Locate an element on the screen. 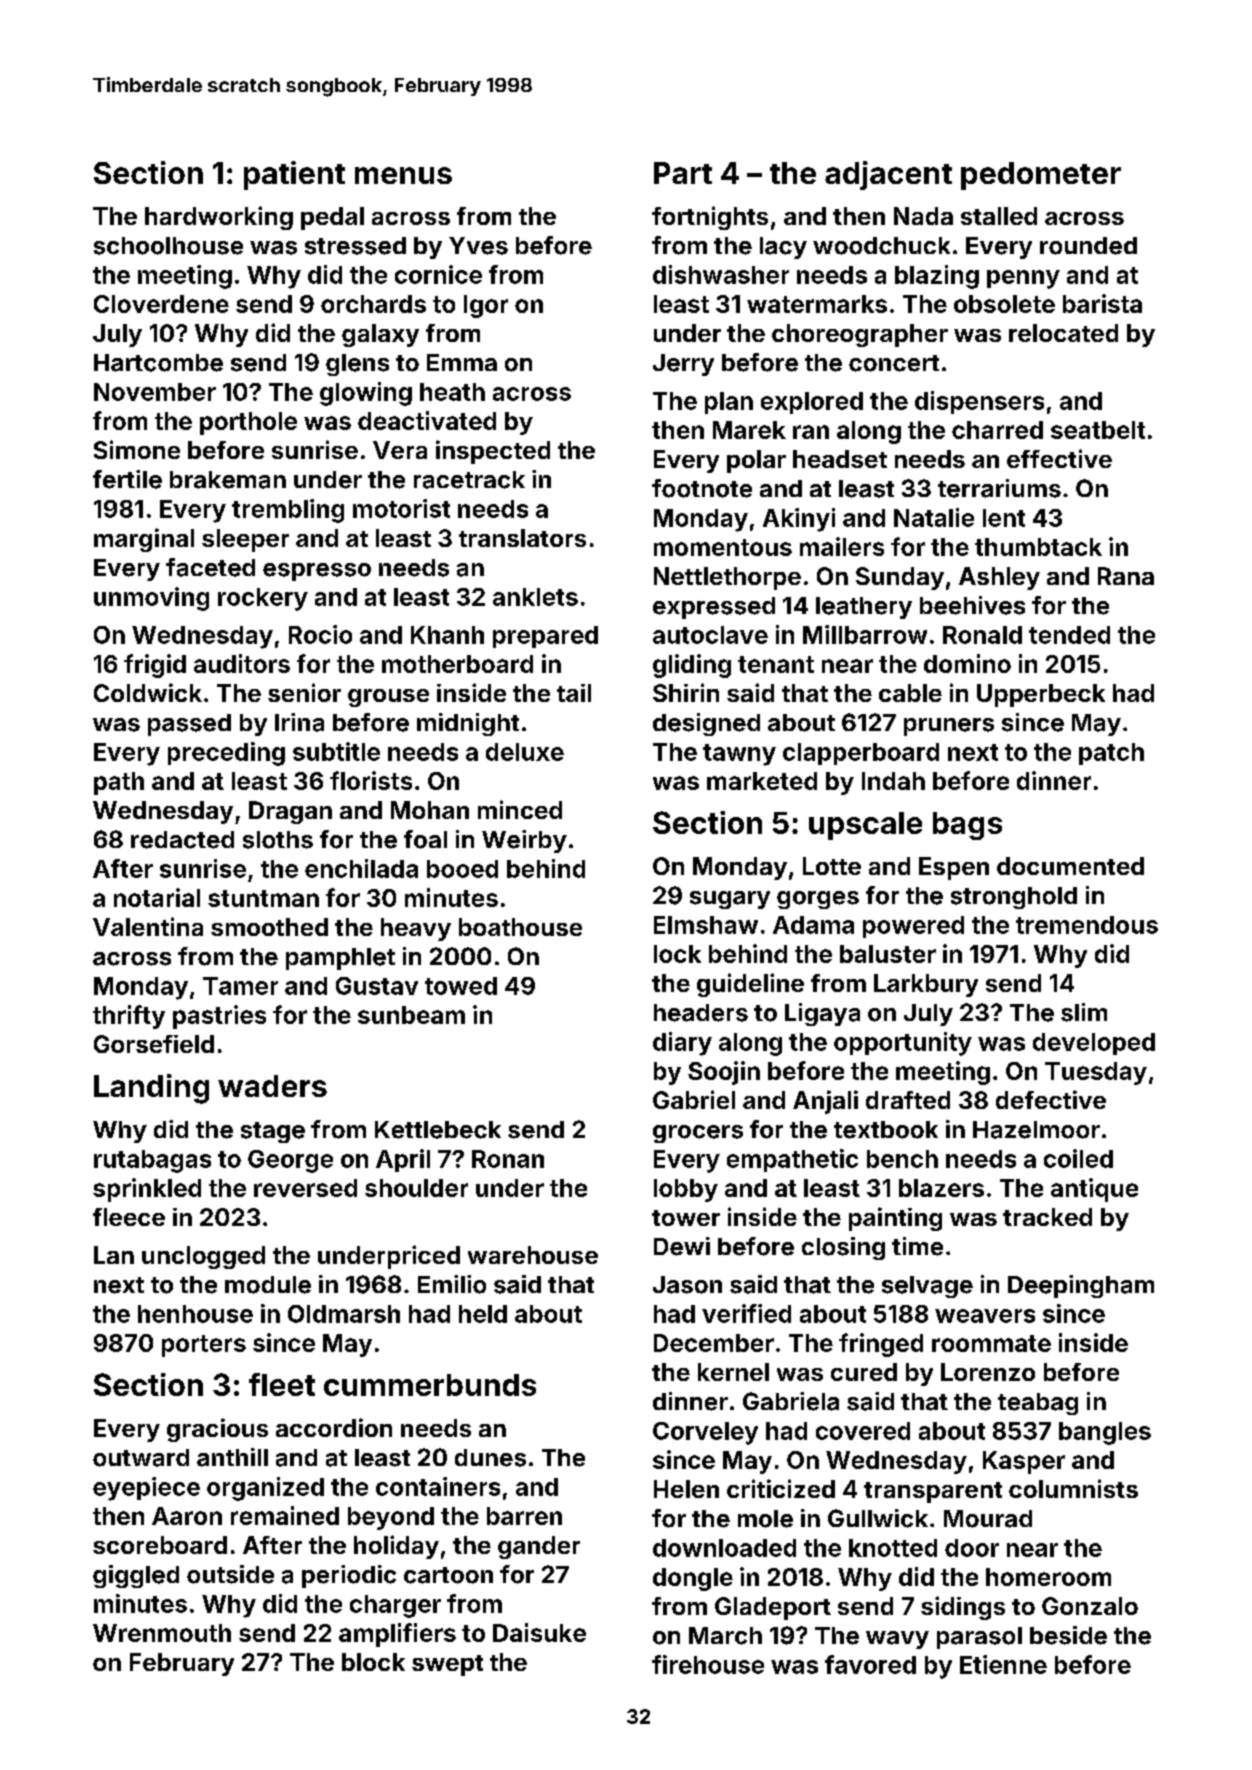 The width and height of the screenshot is (1252, 1770). tended is located at coordinates (1069, 635).
